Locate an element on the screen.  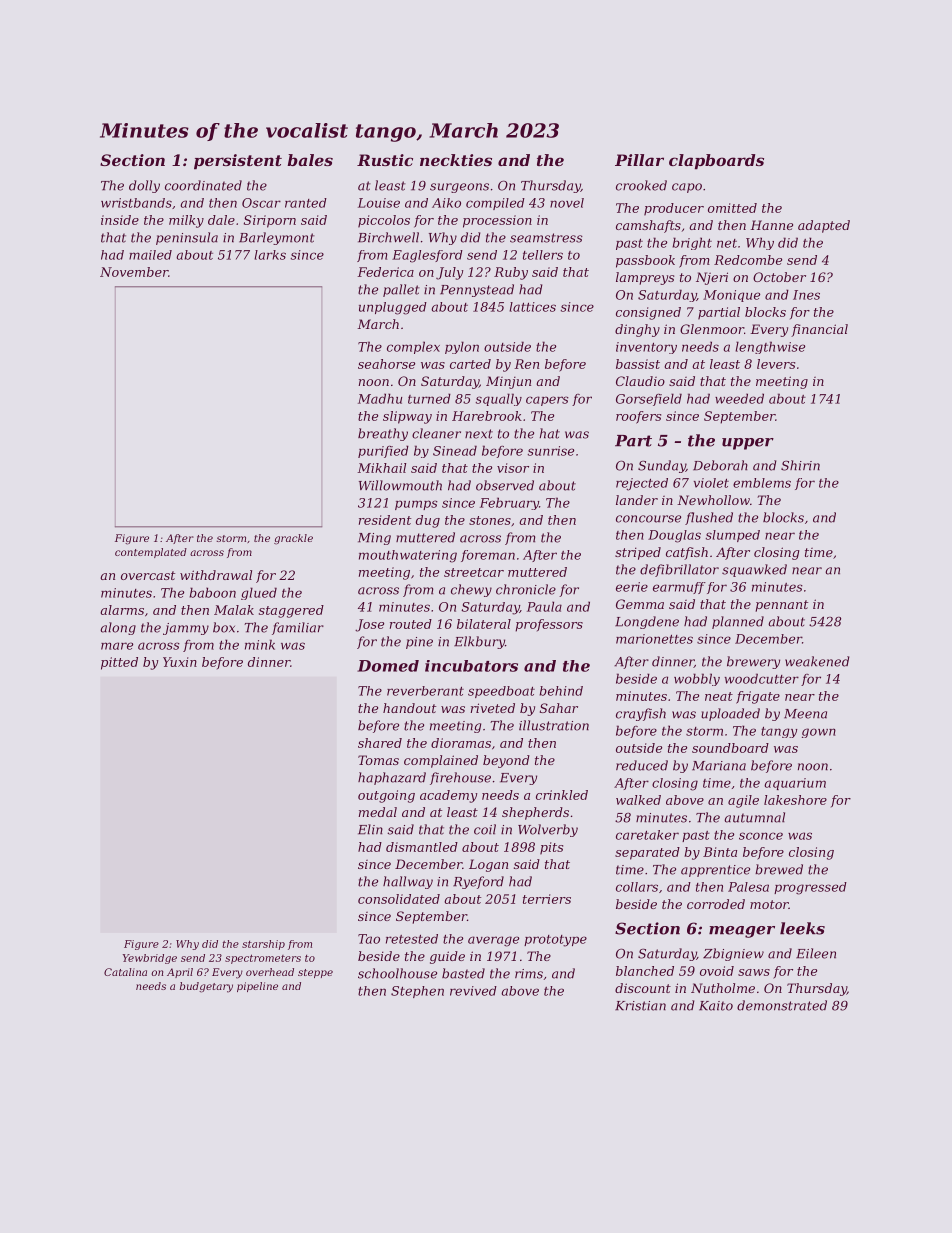
contemplated is located at coordinates (151, 553).
